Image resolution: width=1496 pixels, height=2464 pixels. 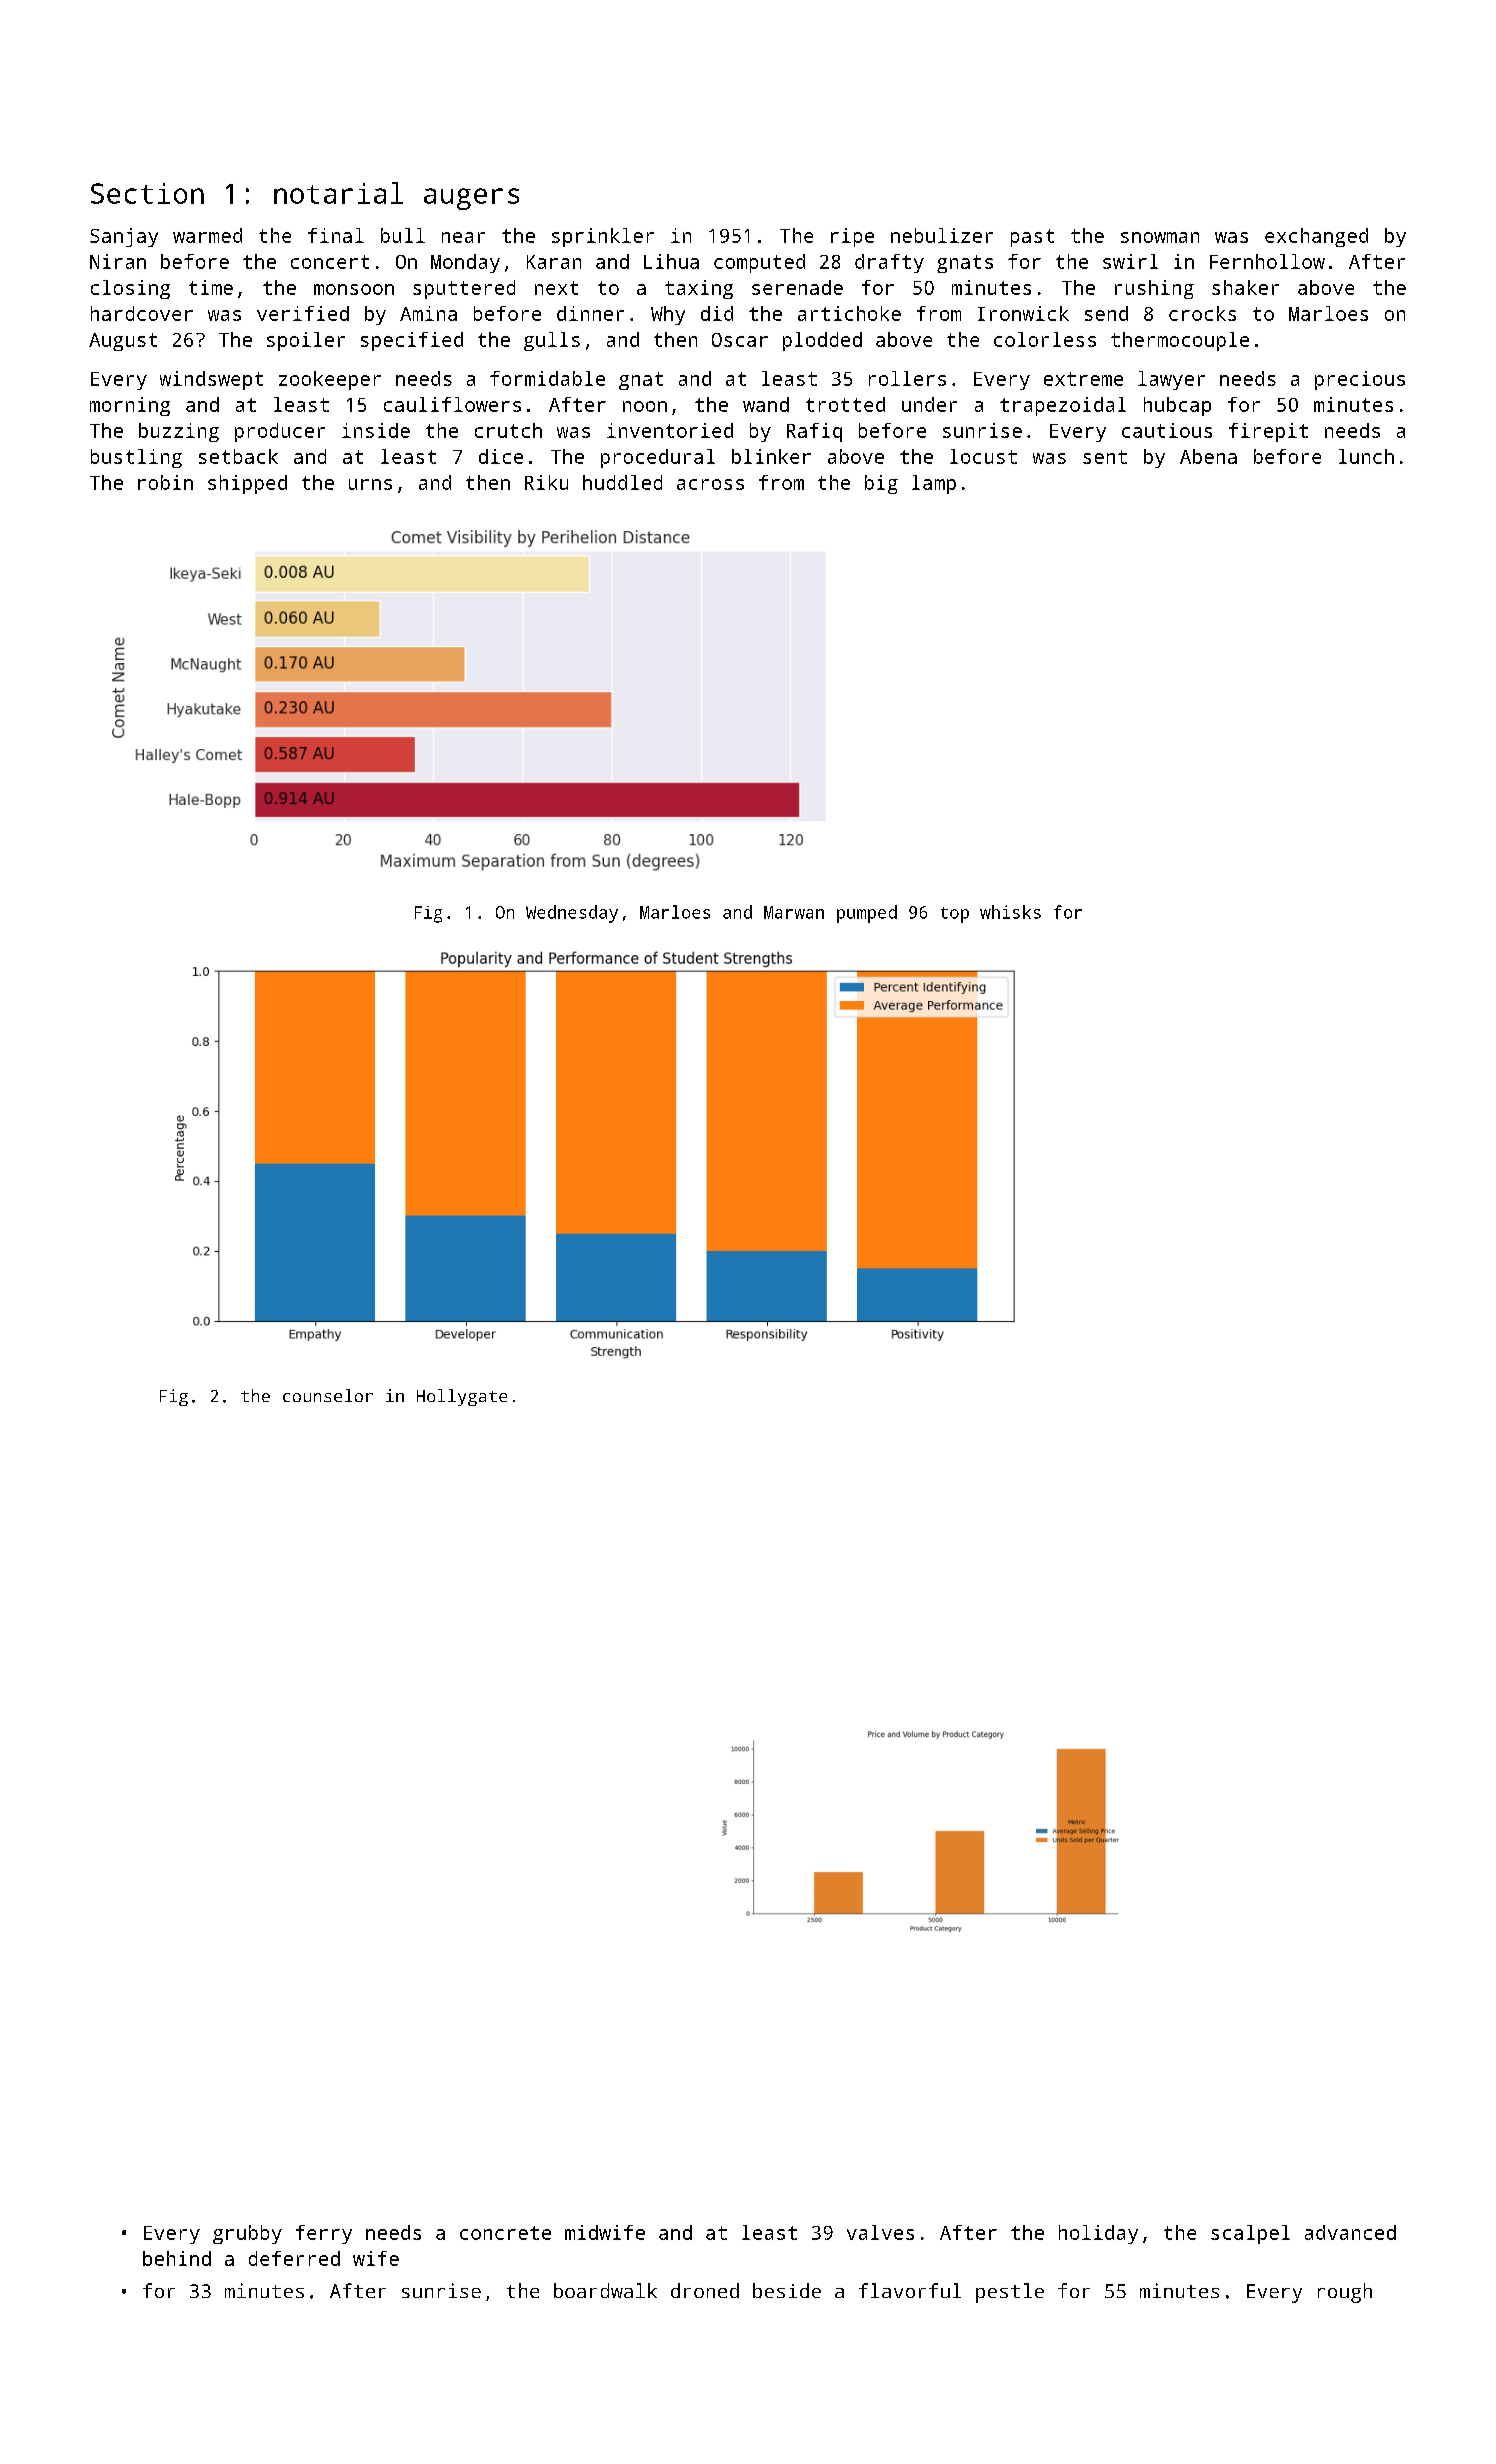 What do you see at coordinates (177, 2258) in the document?
I see `behind` at bounding box center [177, 2258].
